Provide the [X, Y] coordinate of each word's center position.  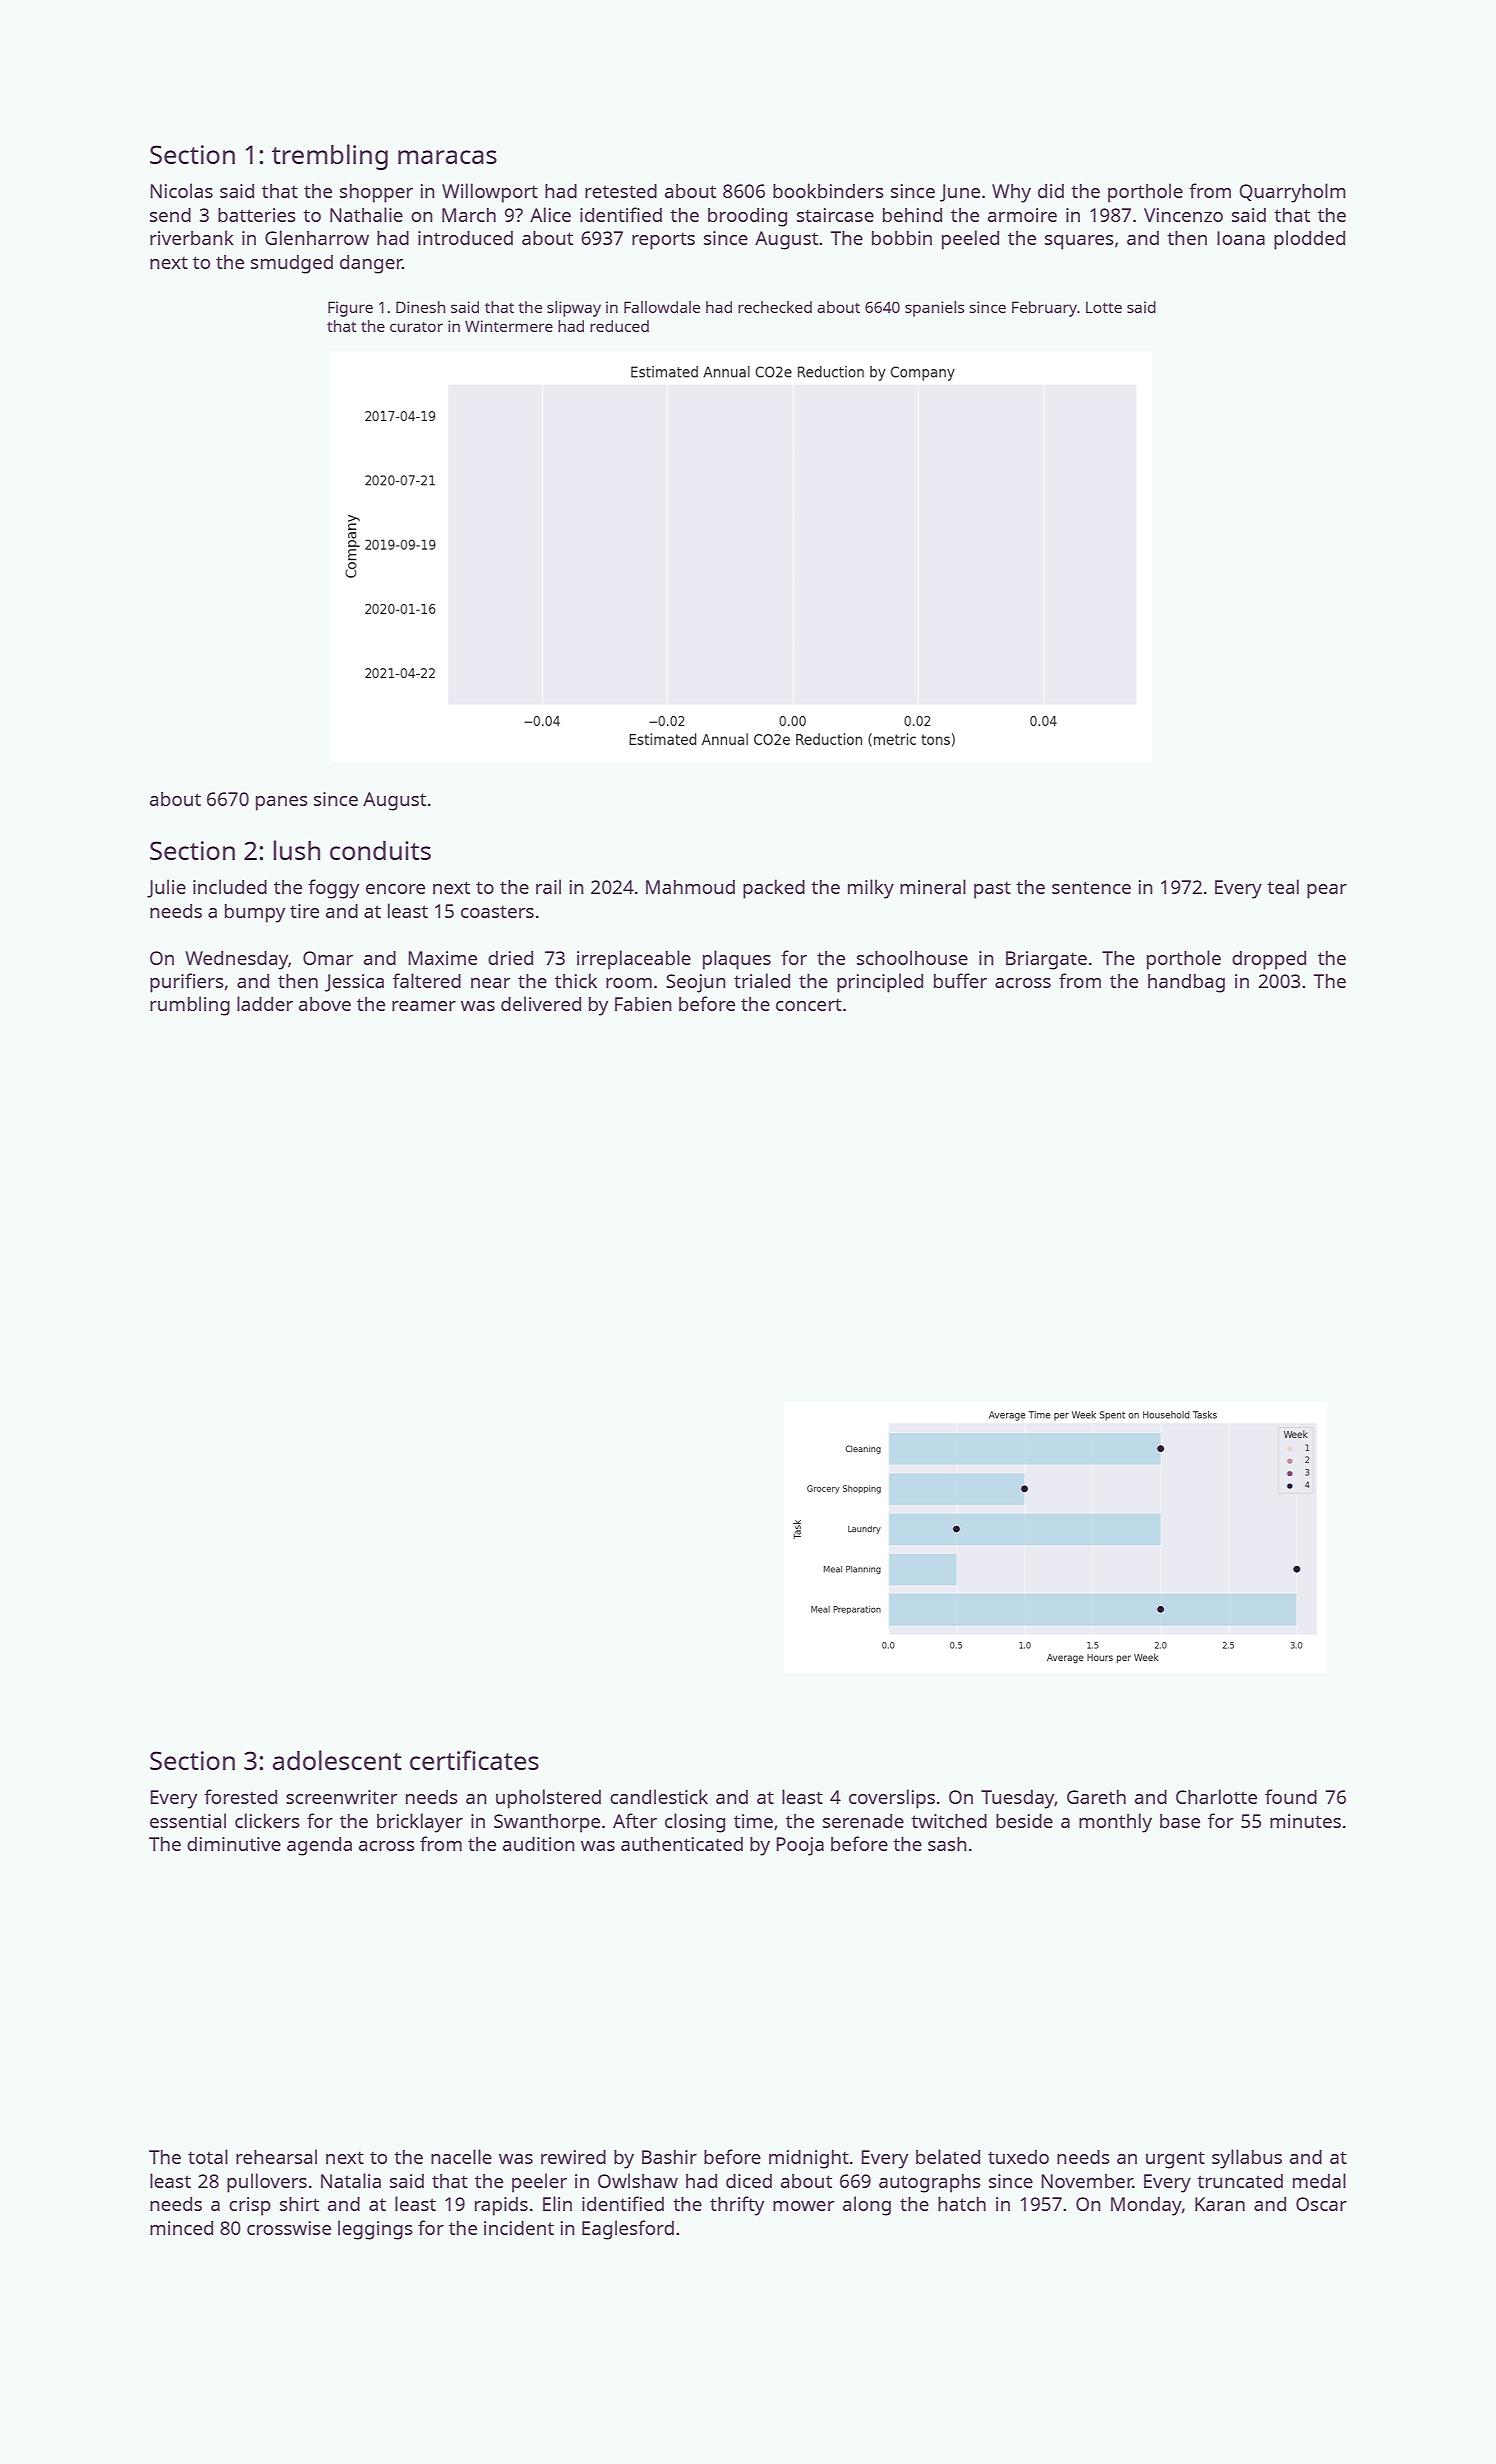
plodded [1309, 240]
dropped [1269, 960]
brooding [747, 217]
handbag [1186, 983]
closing [695, 1823]
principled [880, 983]
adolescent [337, 1760]
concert [809, 1004]
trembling [330, 157]
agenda [319, 1846]
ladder [265, 1003]
